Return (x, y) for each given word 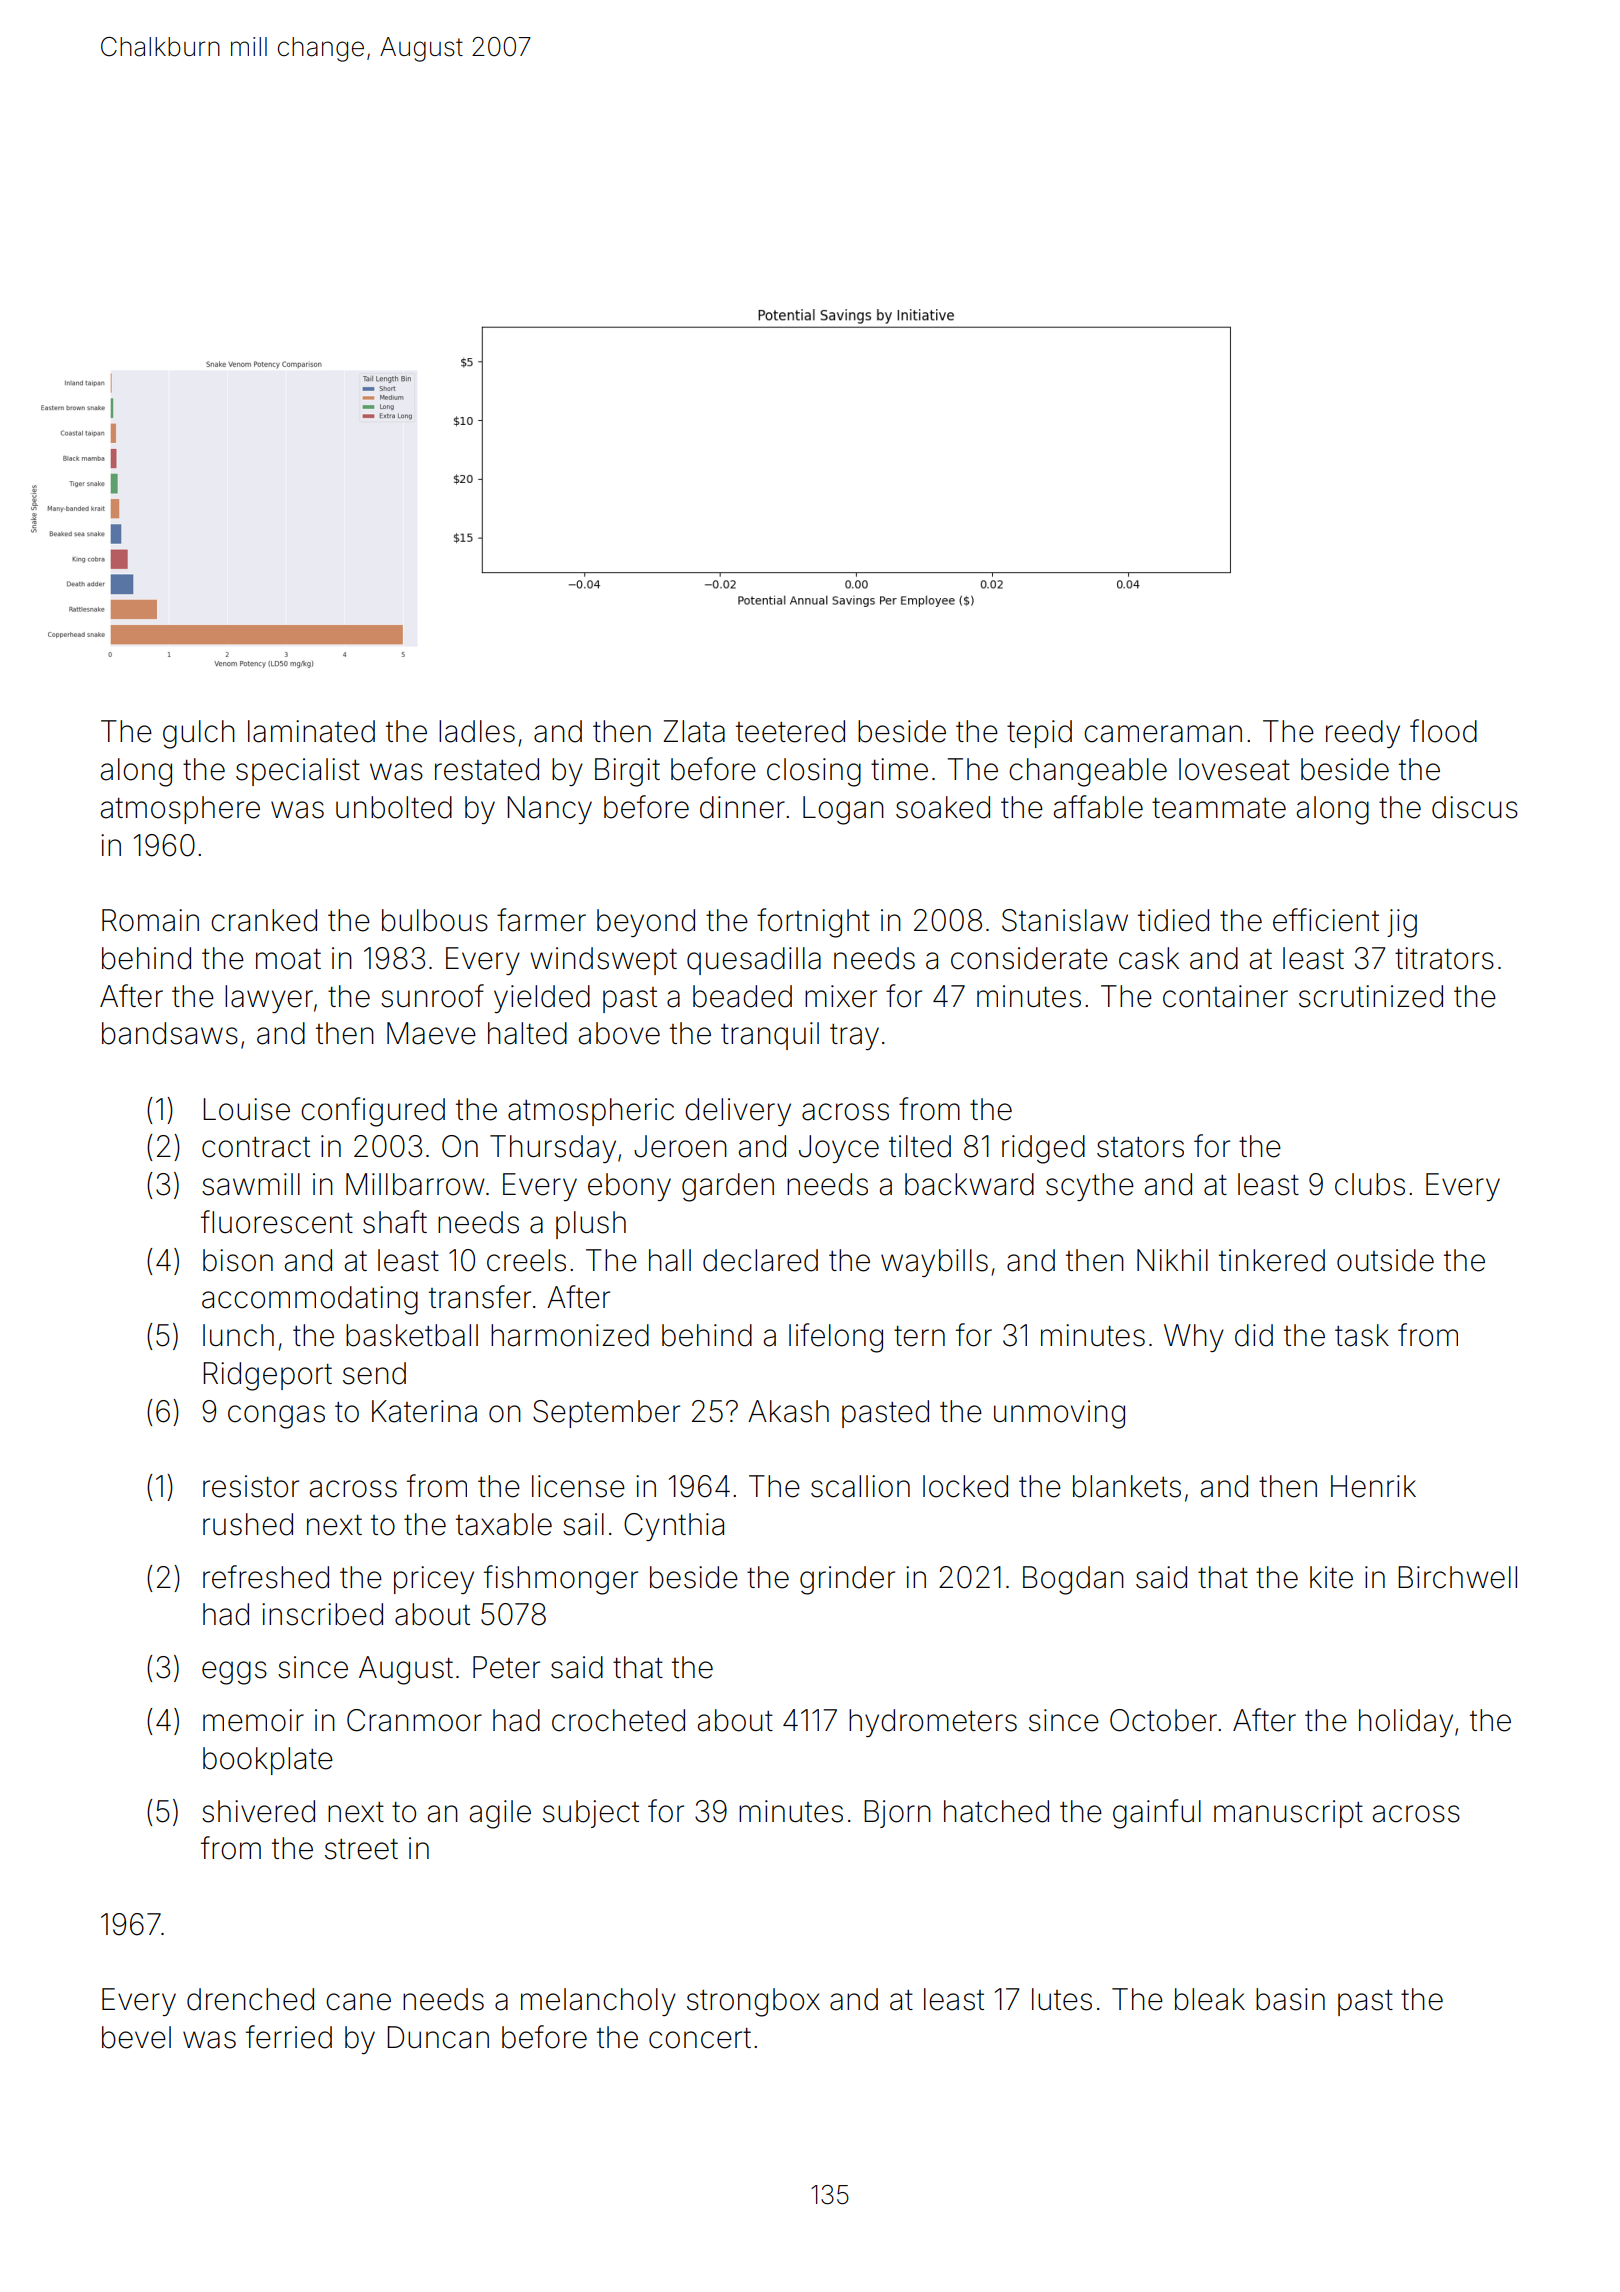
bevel (136, 2037)
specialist (298, 772)
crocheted (618, 1720)
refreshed (266, 1577)
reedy (1363, 734)
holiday (1406, 1723)
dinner (742, 807)
